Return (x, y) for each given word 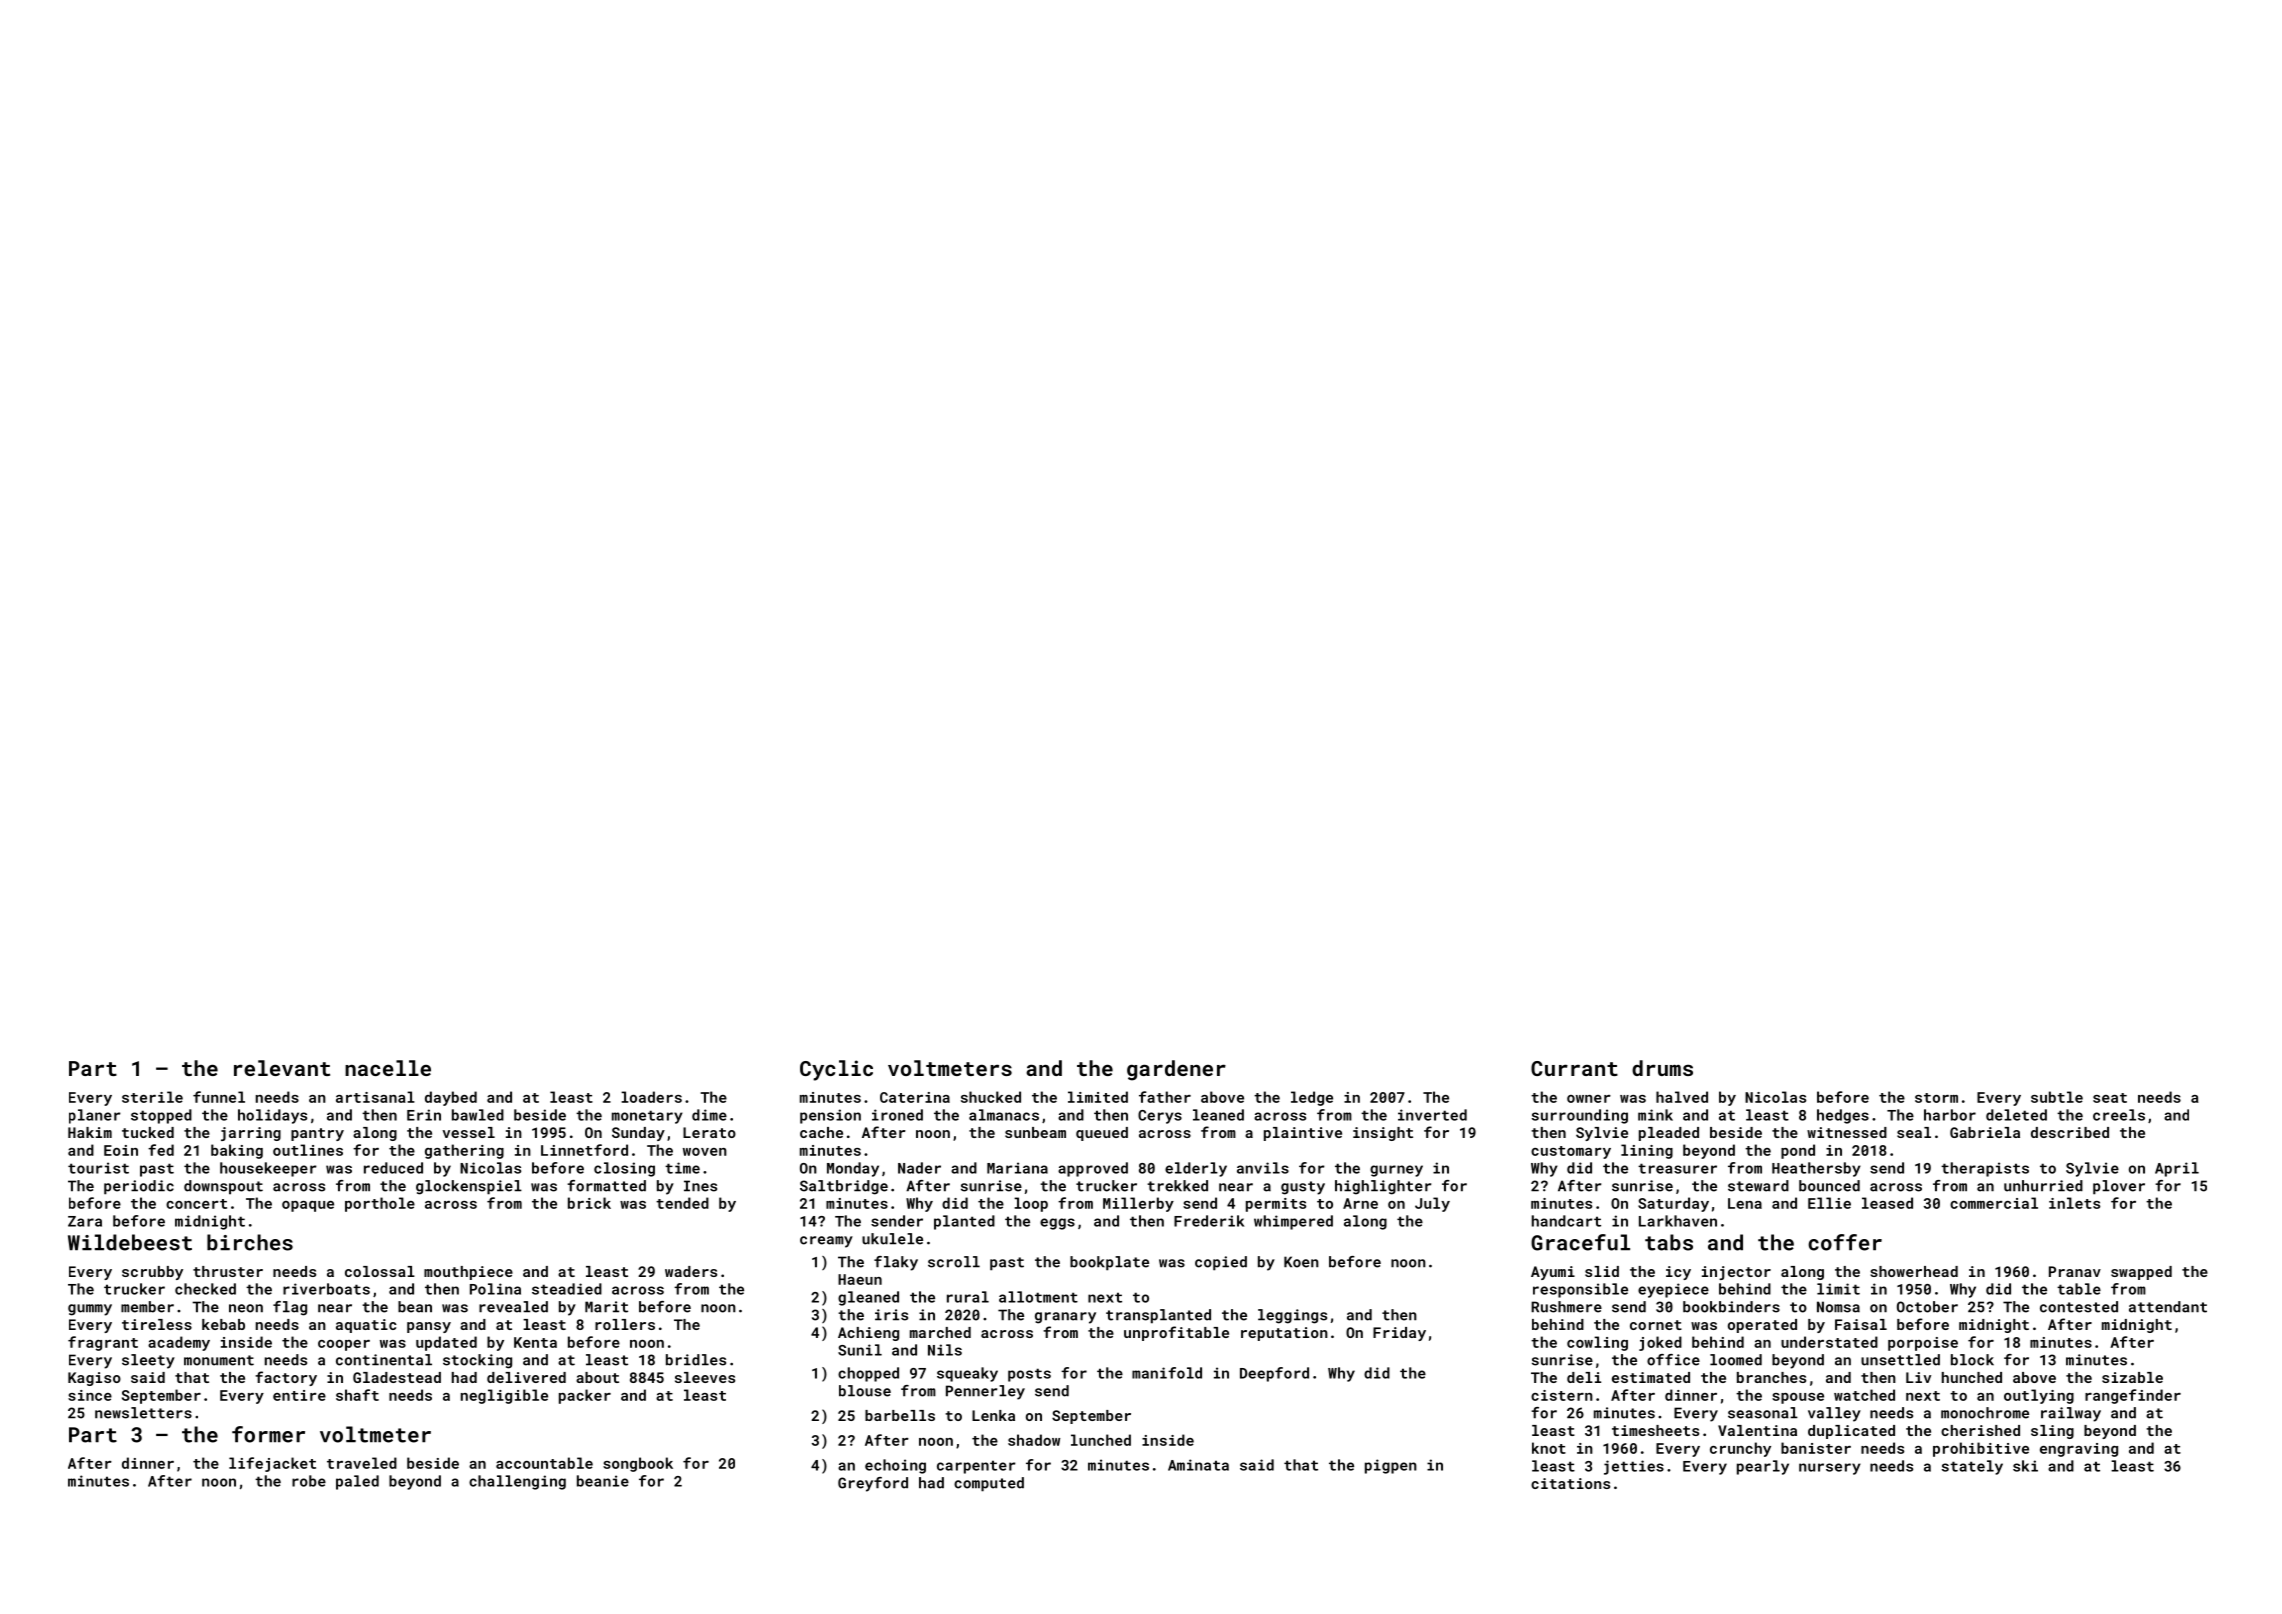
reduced (393, 1168)
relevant (282, 1068)
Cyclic (836, 1070)
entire (299, 1395)
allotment (1038, 1297)
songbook (638, 1464)
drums (1662, 1068)
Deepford (1274, 1374)
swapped (2141, 1273)
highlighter (1383, 1187)
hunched (1972, 1377)
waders (691, 1271)
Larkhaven (1678, 1221)
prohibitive (1981, 1449)
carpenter (976, 1467)
